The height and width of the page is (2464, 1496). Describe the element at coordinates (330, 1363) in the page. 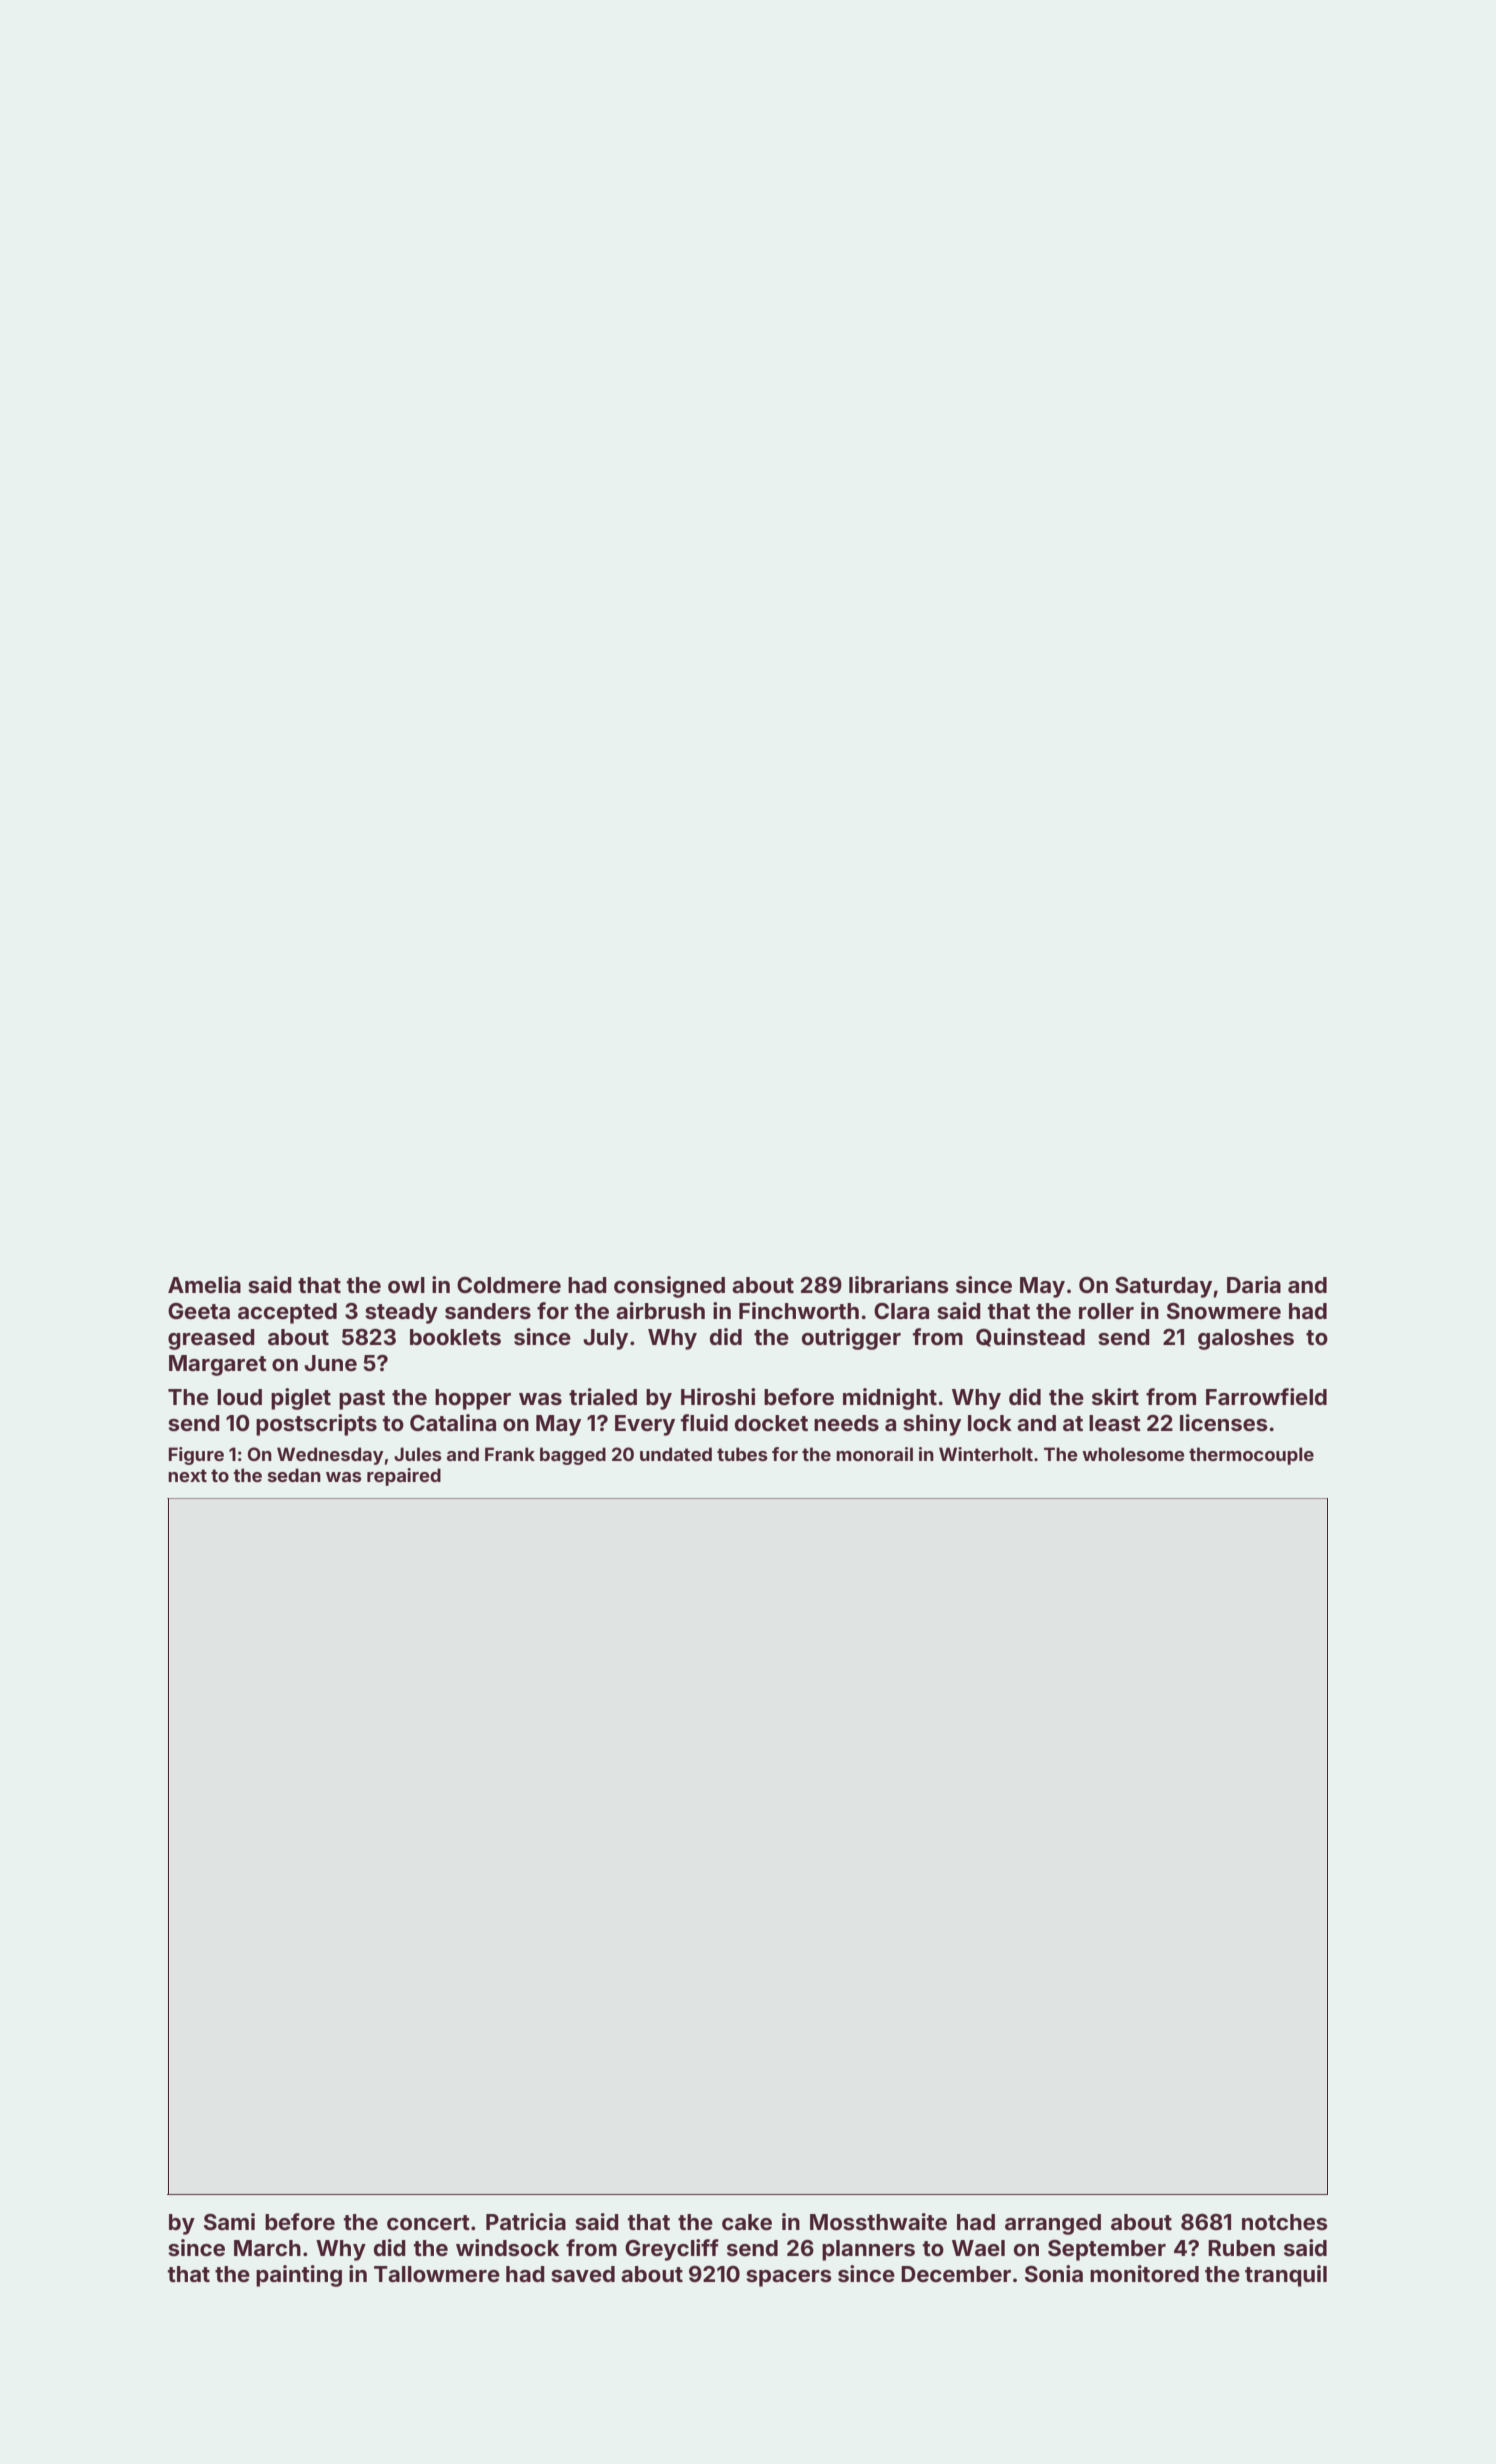

I see `June` at that location.
